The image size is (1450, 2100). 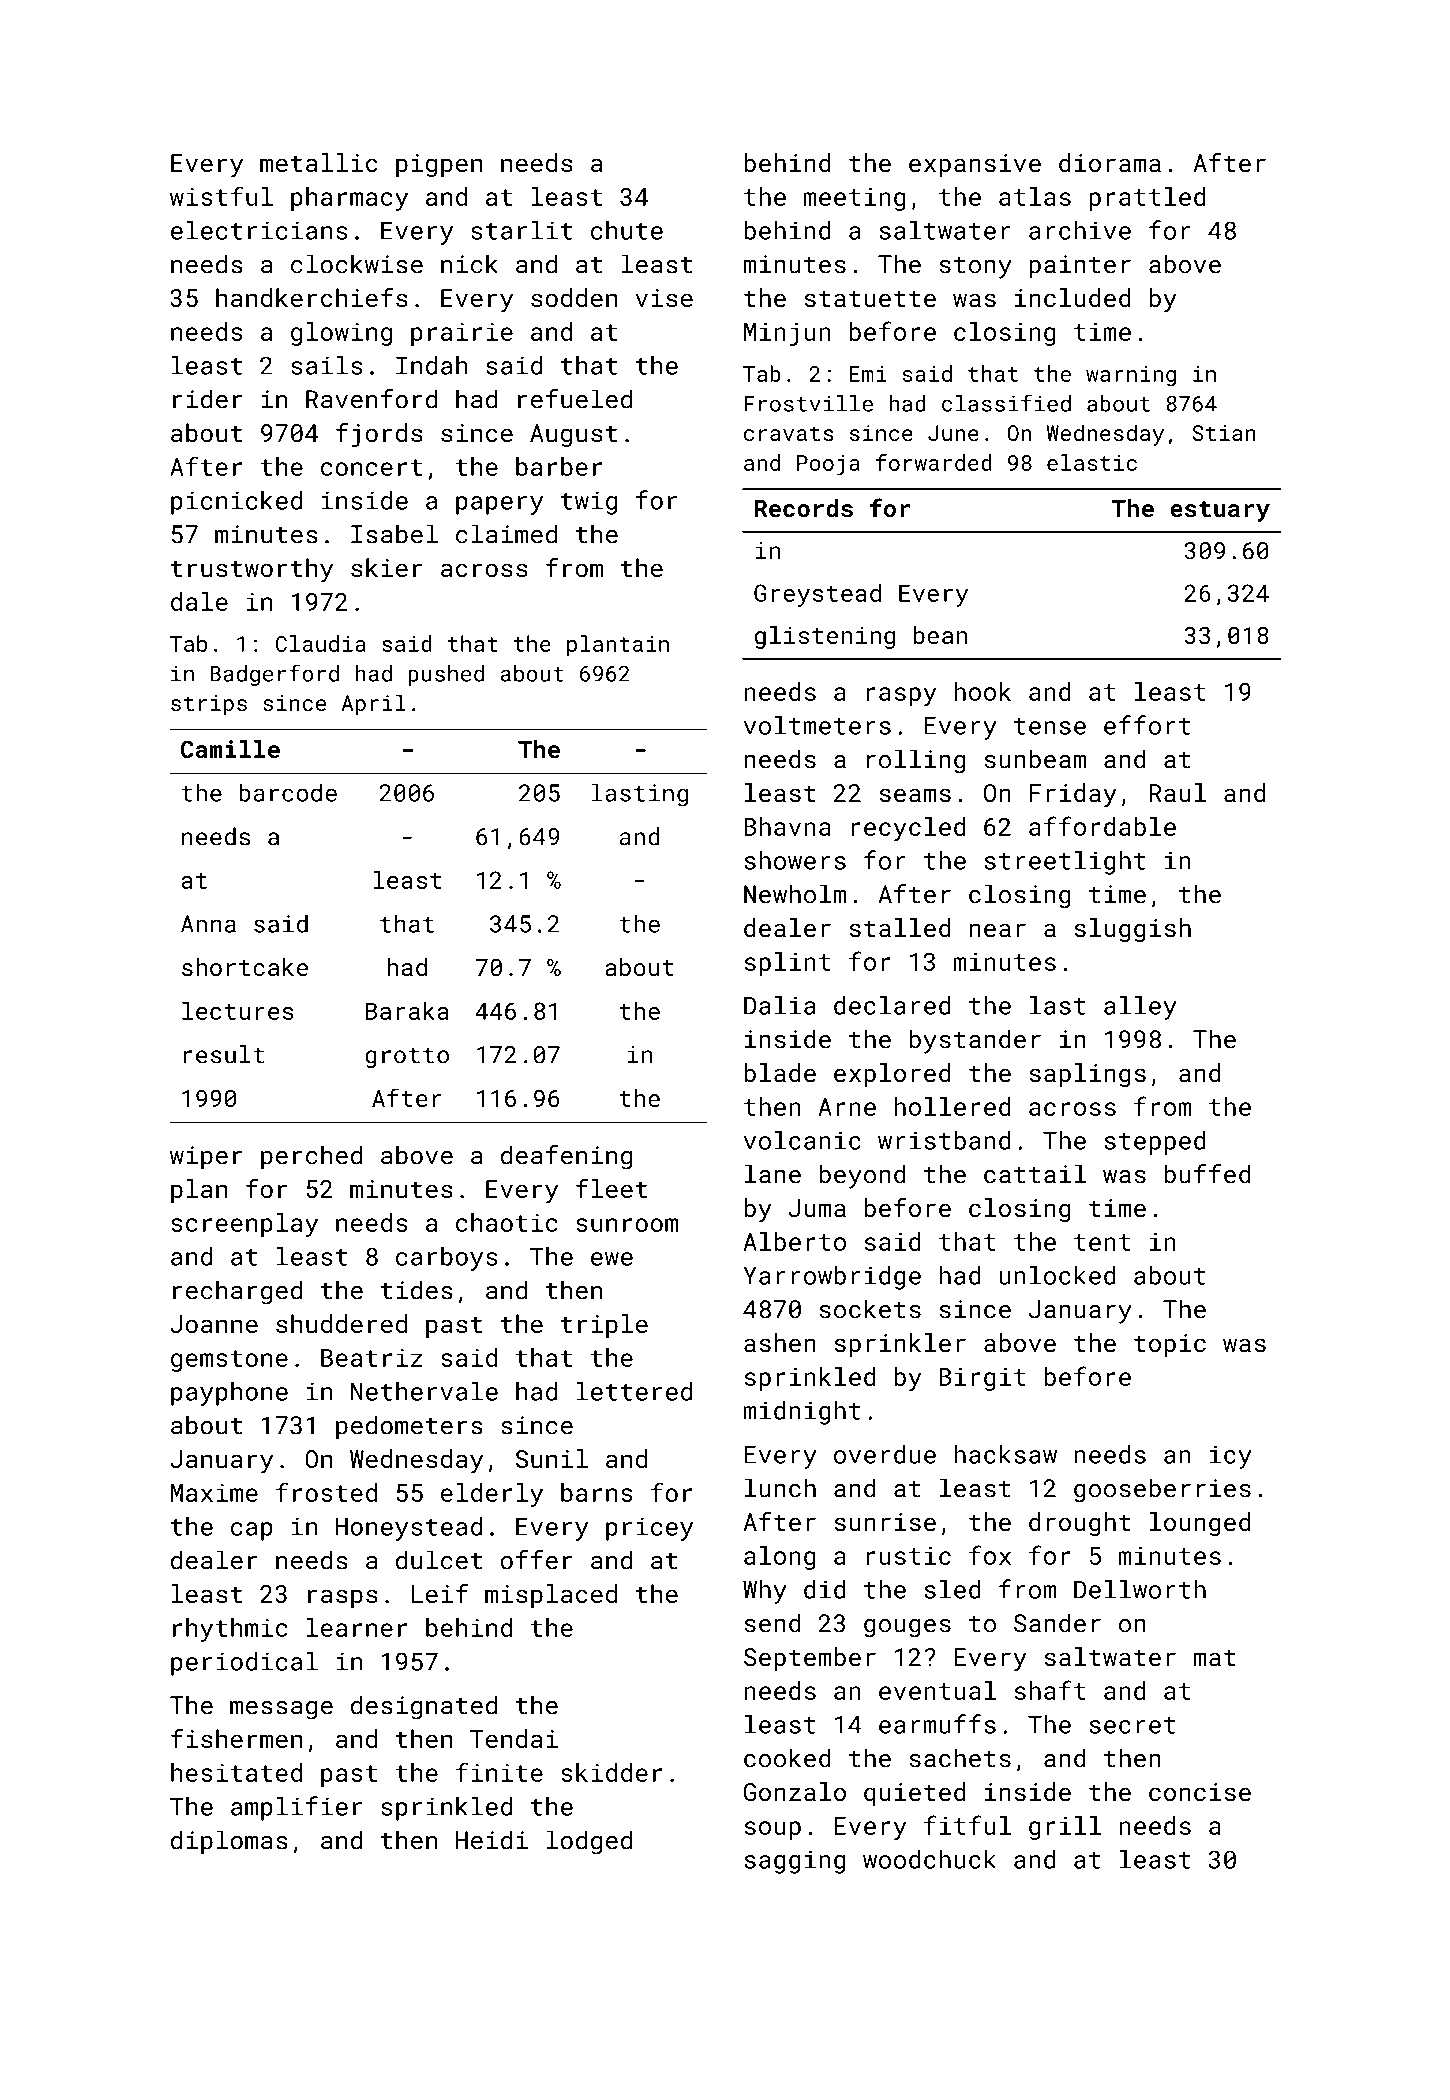 I want to click on pushed, so click(x=446, y=675).
